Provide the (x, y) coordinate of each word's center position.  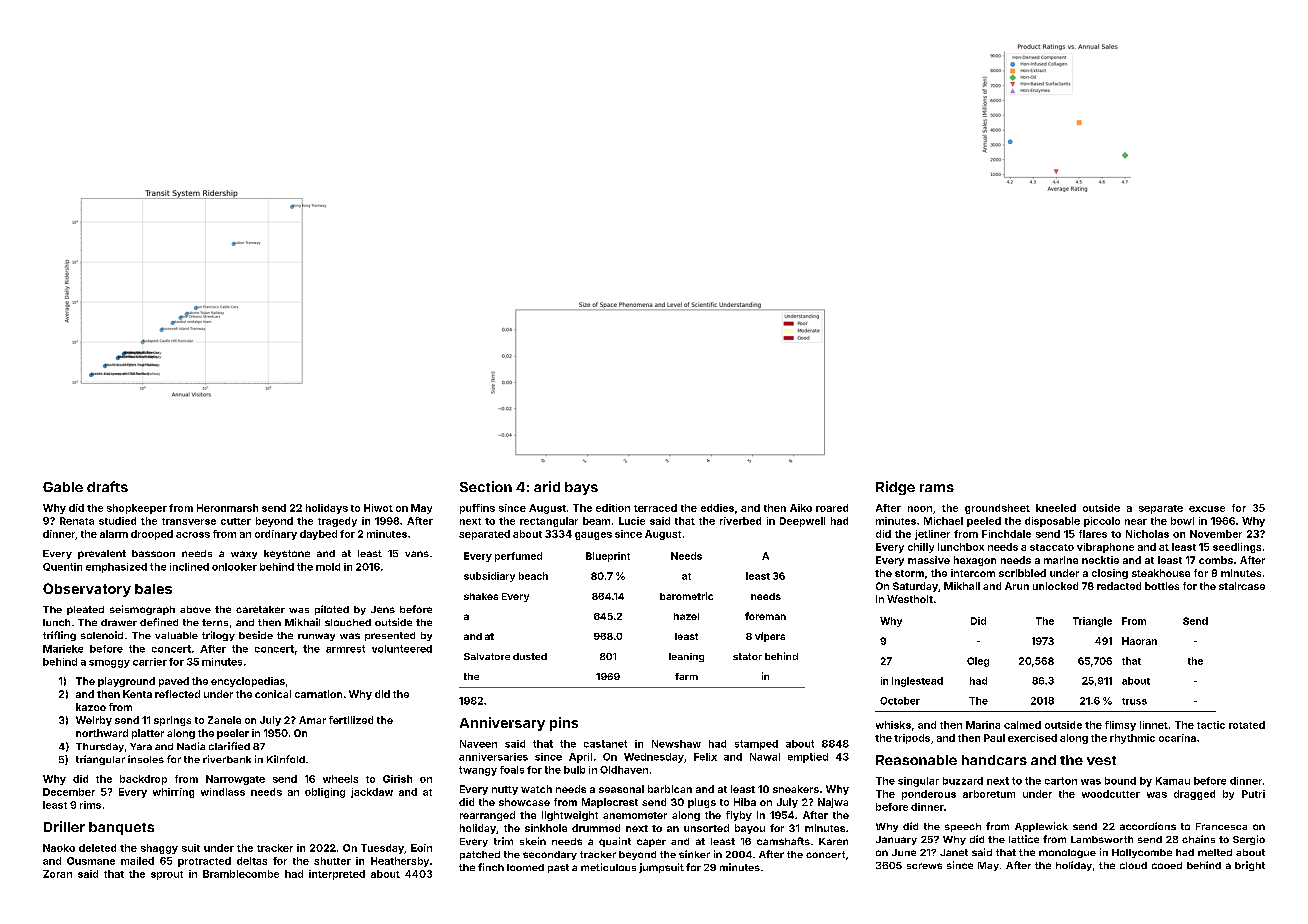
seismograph (142, 610)
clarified (229, 746)
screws (924, 866)
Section (486, 486)
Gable (63, 487)
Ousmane (91, 861)
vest (1101, 760)
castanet (605, 744)
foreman (765, 616)
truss (1134, 701)
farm (686, 676)
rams (937, 488)
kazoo (91, 707)
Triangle (1092, 622)
